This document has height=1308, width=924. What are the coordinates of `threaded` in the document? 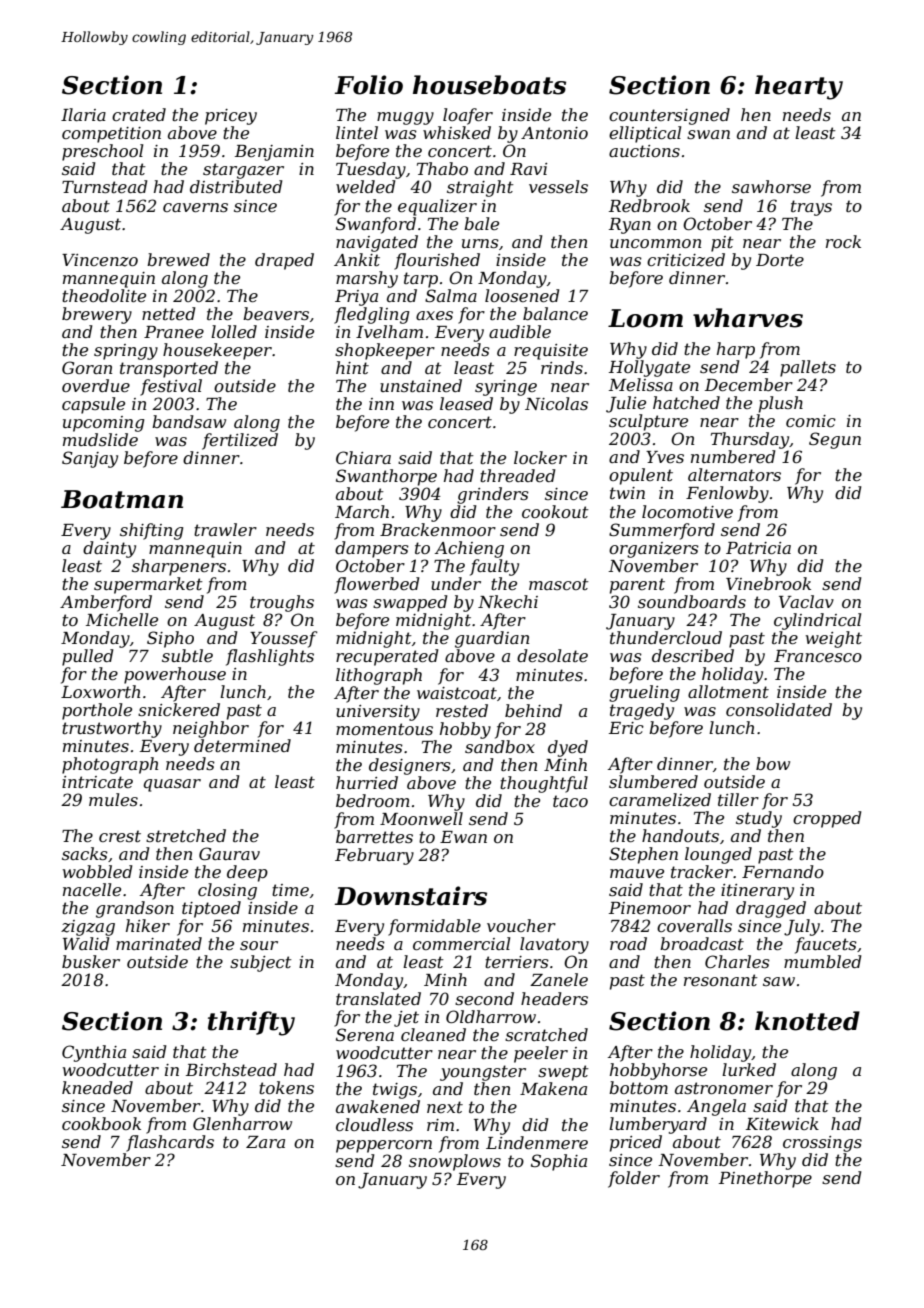 It's located at (517, 475).
